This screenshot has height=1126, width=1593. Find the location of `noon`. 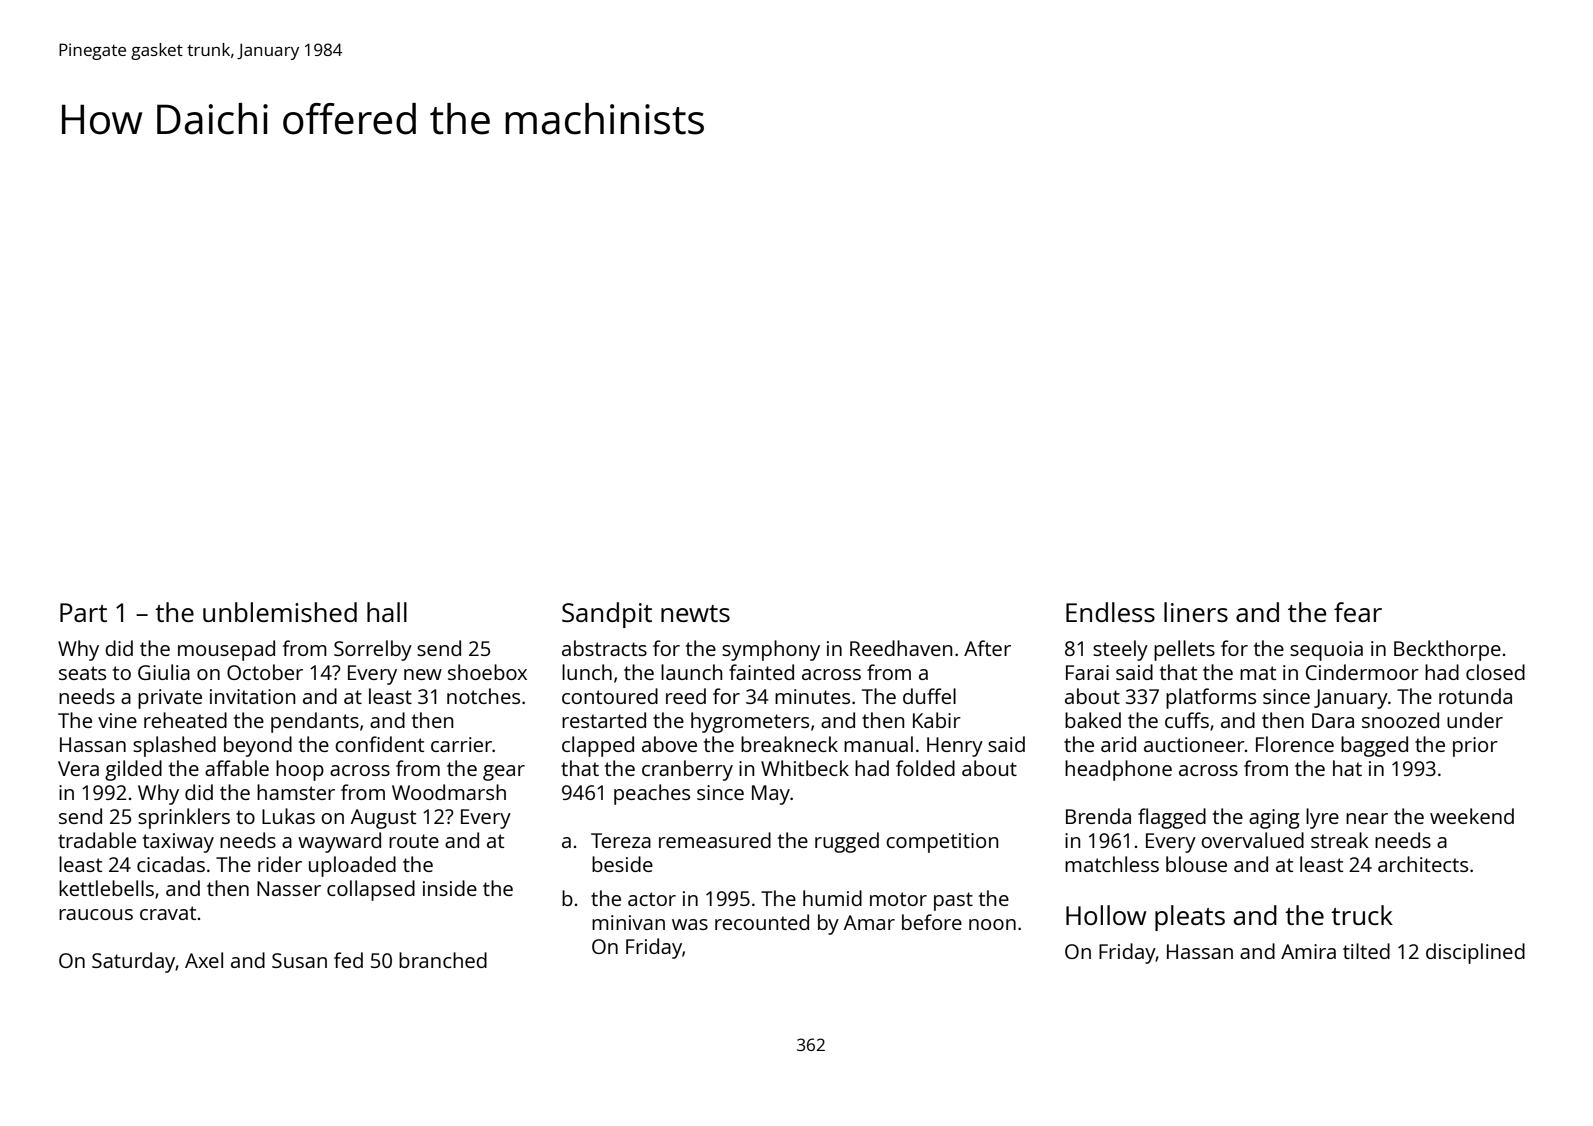

noon is located at coordinates (992, 924).
